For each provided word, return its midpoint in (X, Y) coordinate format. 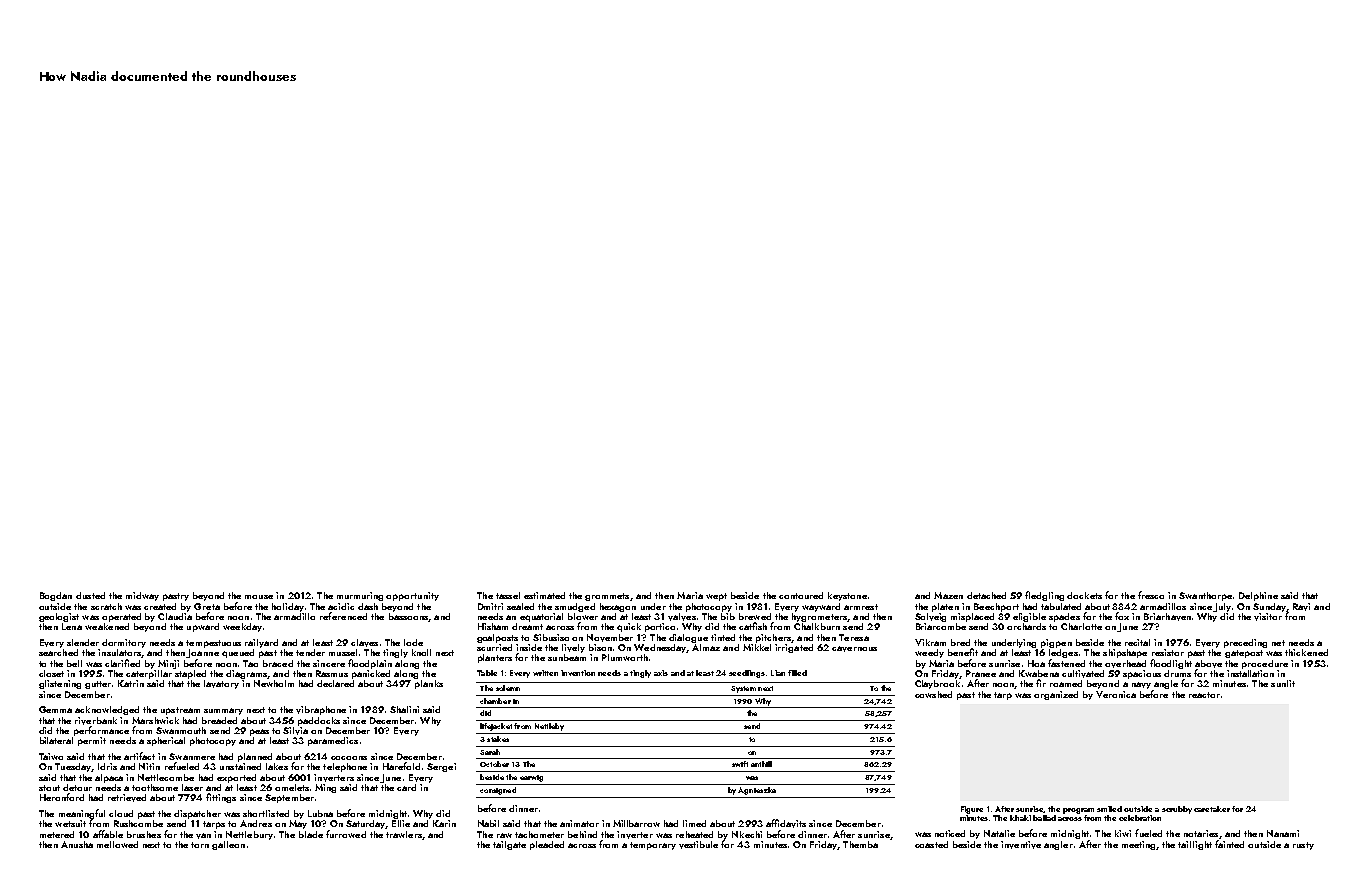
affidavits (786, 823)
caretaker (1212, 809)
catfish (753, 626)
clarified (122, 663)
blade (311, 834)
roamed (1066, 683)
